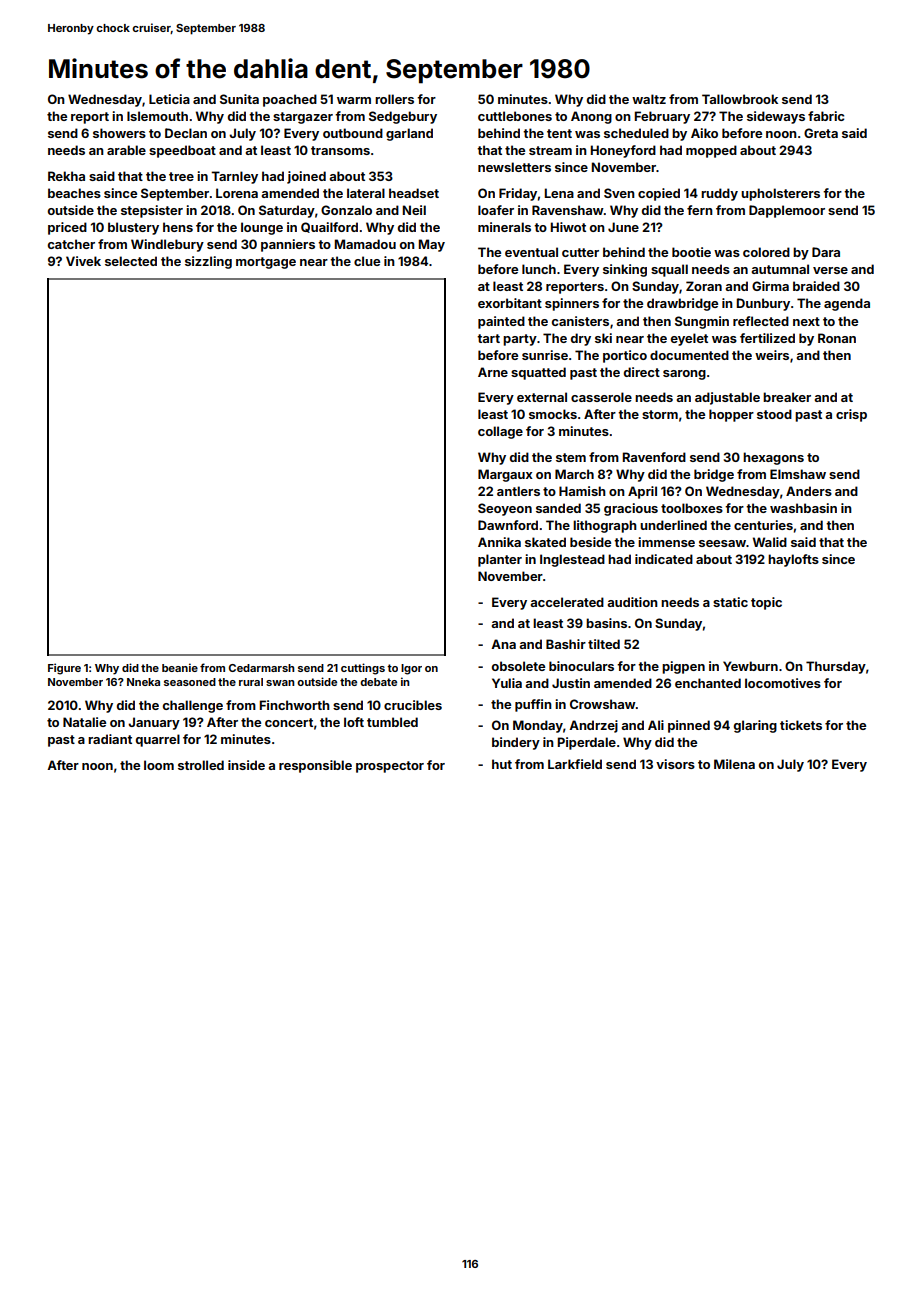  What do you see at coordinates (740, 99) in the screenshot?
I see `Tallowbrook` at bounding box center [740, 99].
